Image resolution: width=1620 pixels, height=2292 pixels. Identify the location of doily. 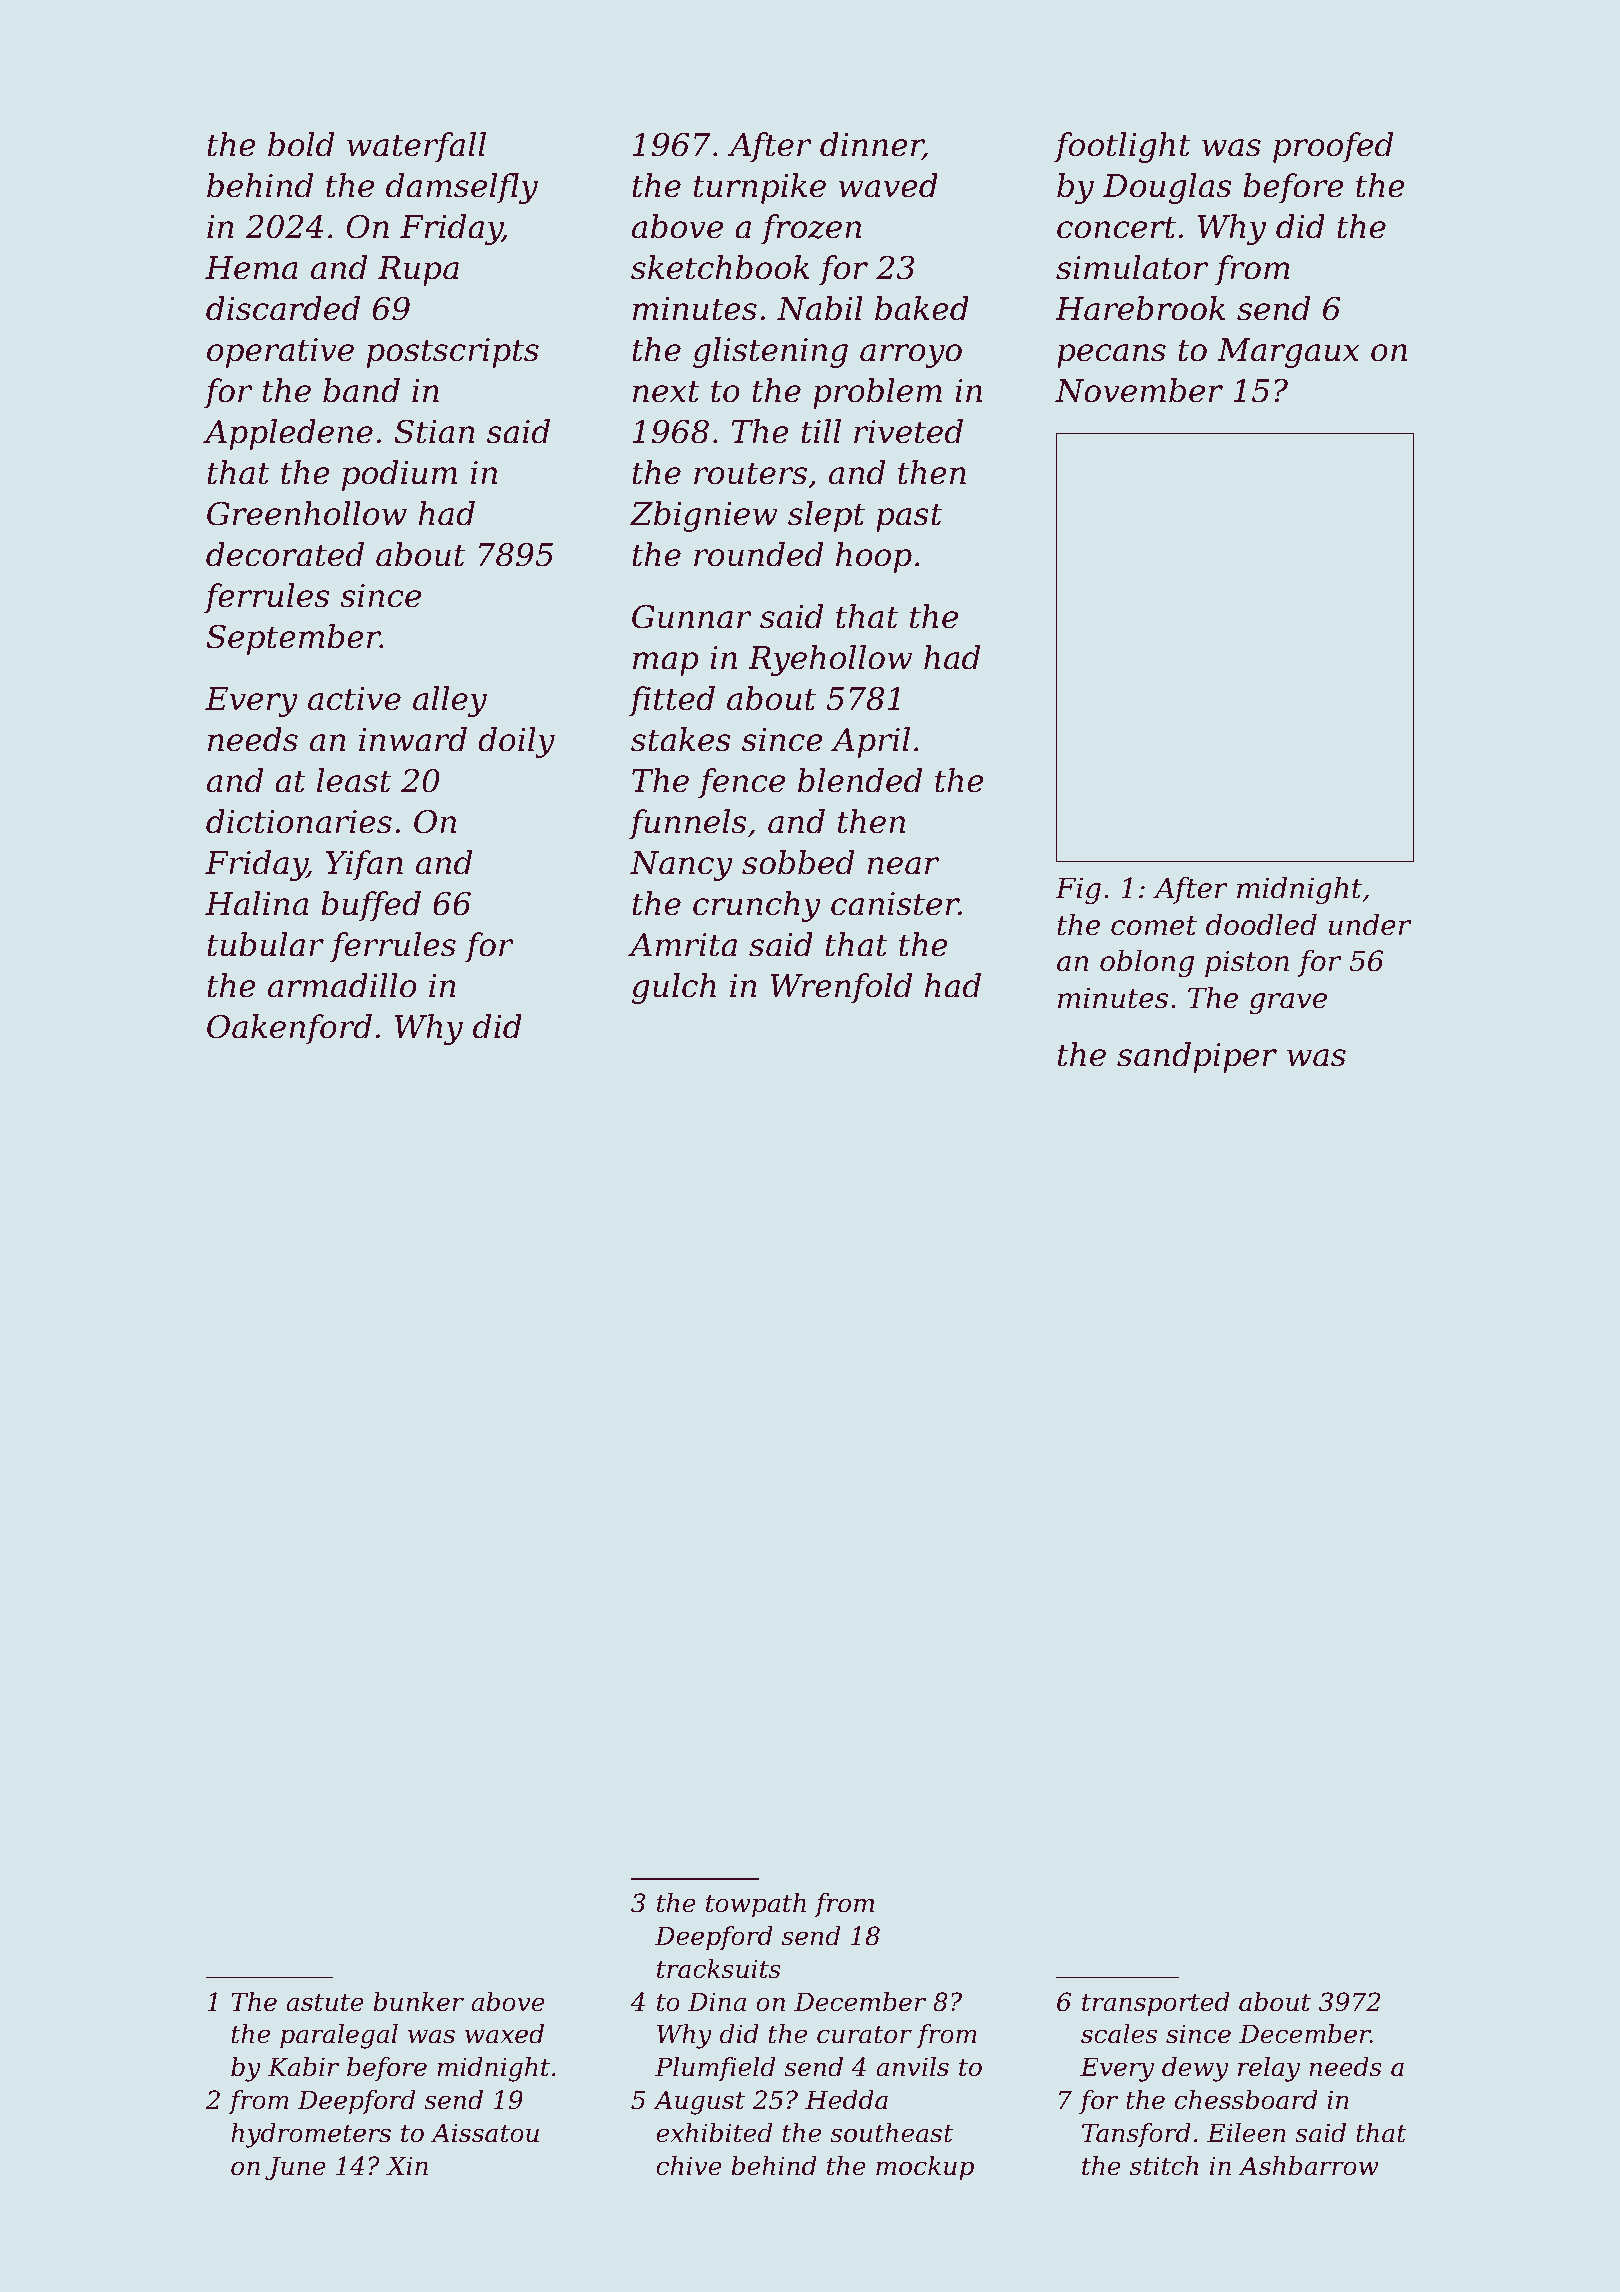
(516, 742).
